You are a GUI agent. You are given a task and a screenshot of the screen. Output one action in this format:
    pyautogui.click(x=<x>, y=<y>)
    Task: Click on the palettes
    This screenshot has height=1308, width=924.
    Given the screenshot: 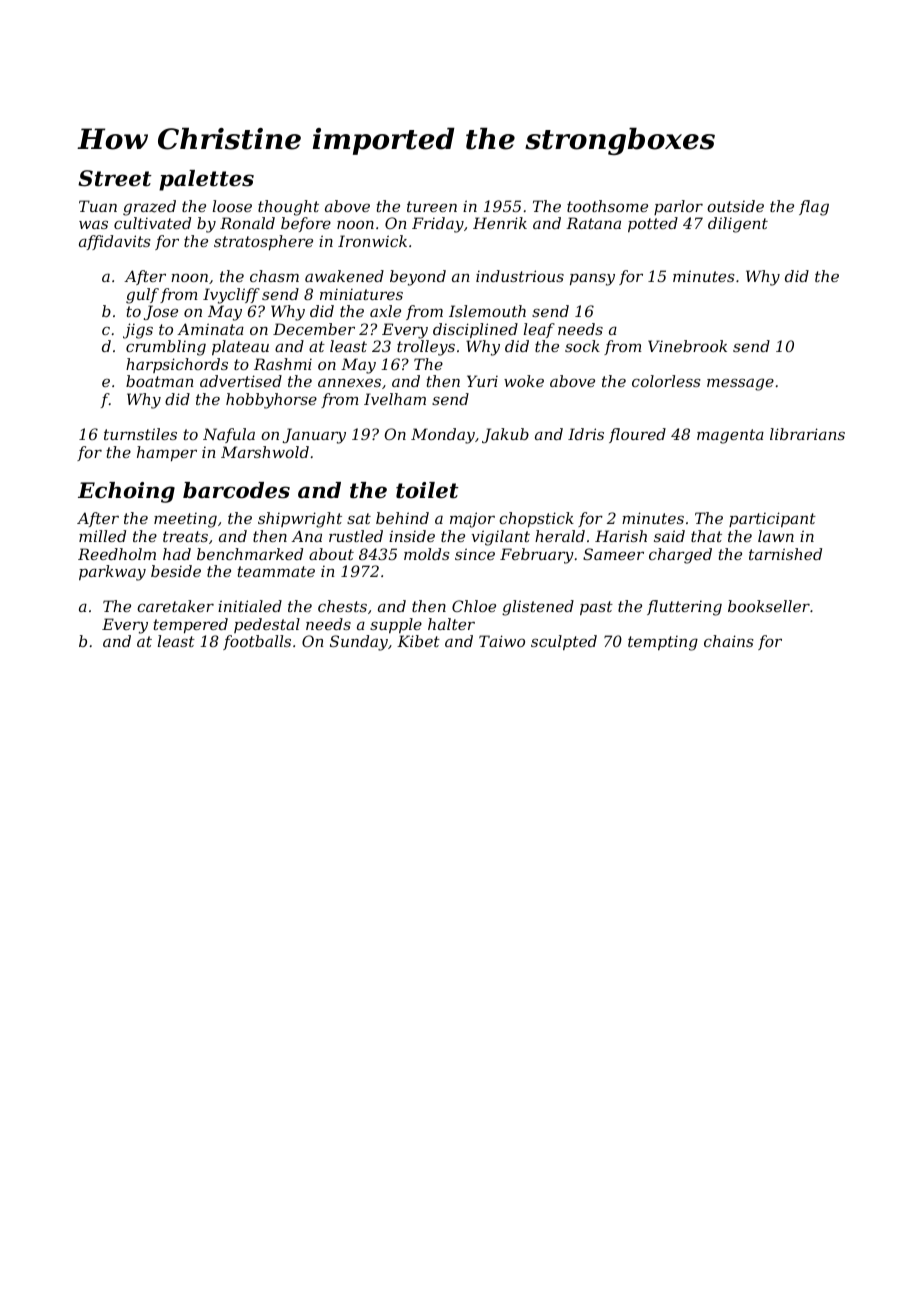 What is the action you would take?
    pyautogui.click(x=206, y=180)
